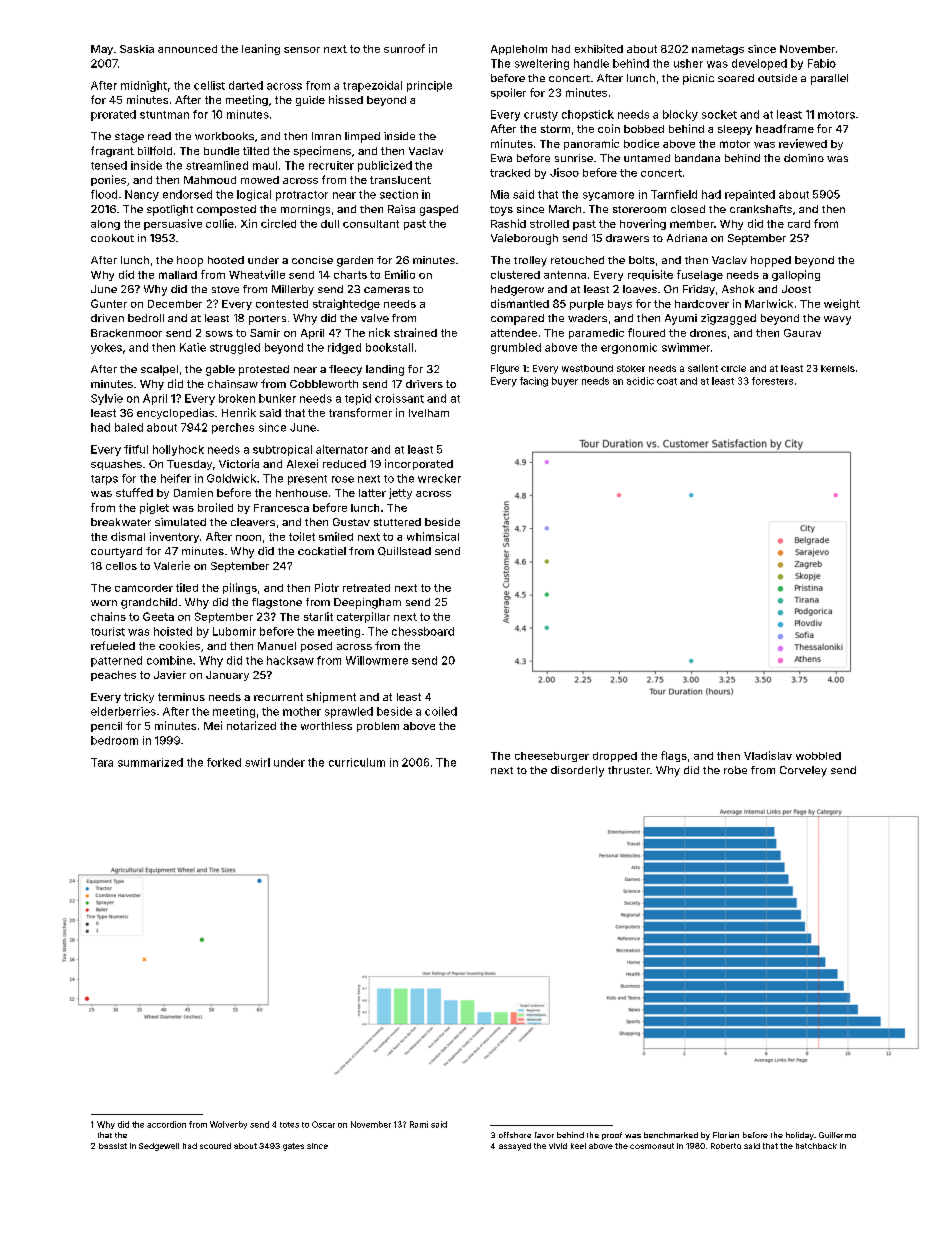 This screenshot has height=1233, width=952. I want to click on bandana, so click(697, 158).
